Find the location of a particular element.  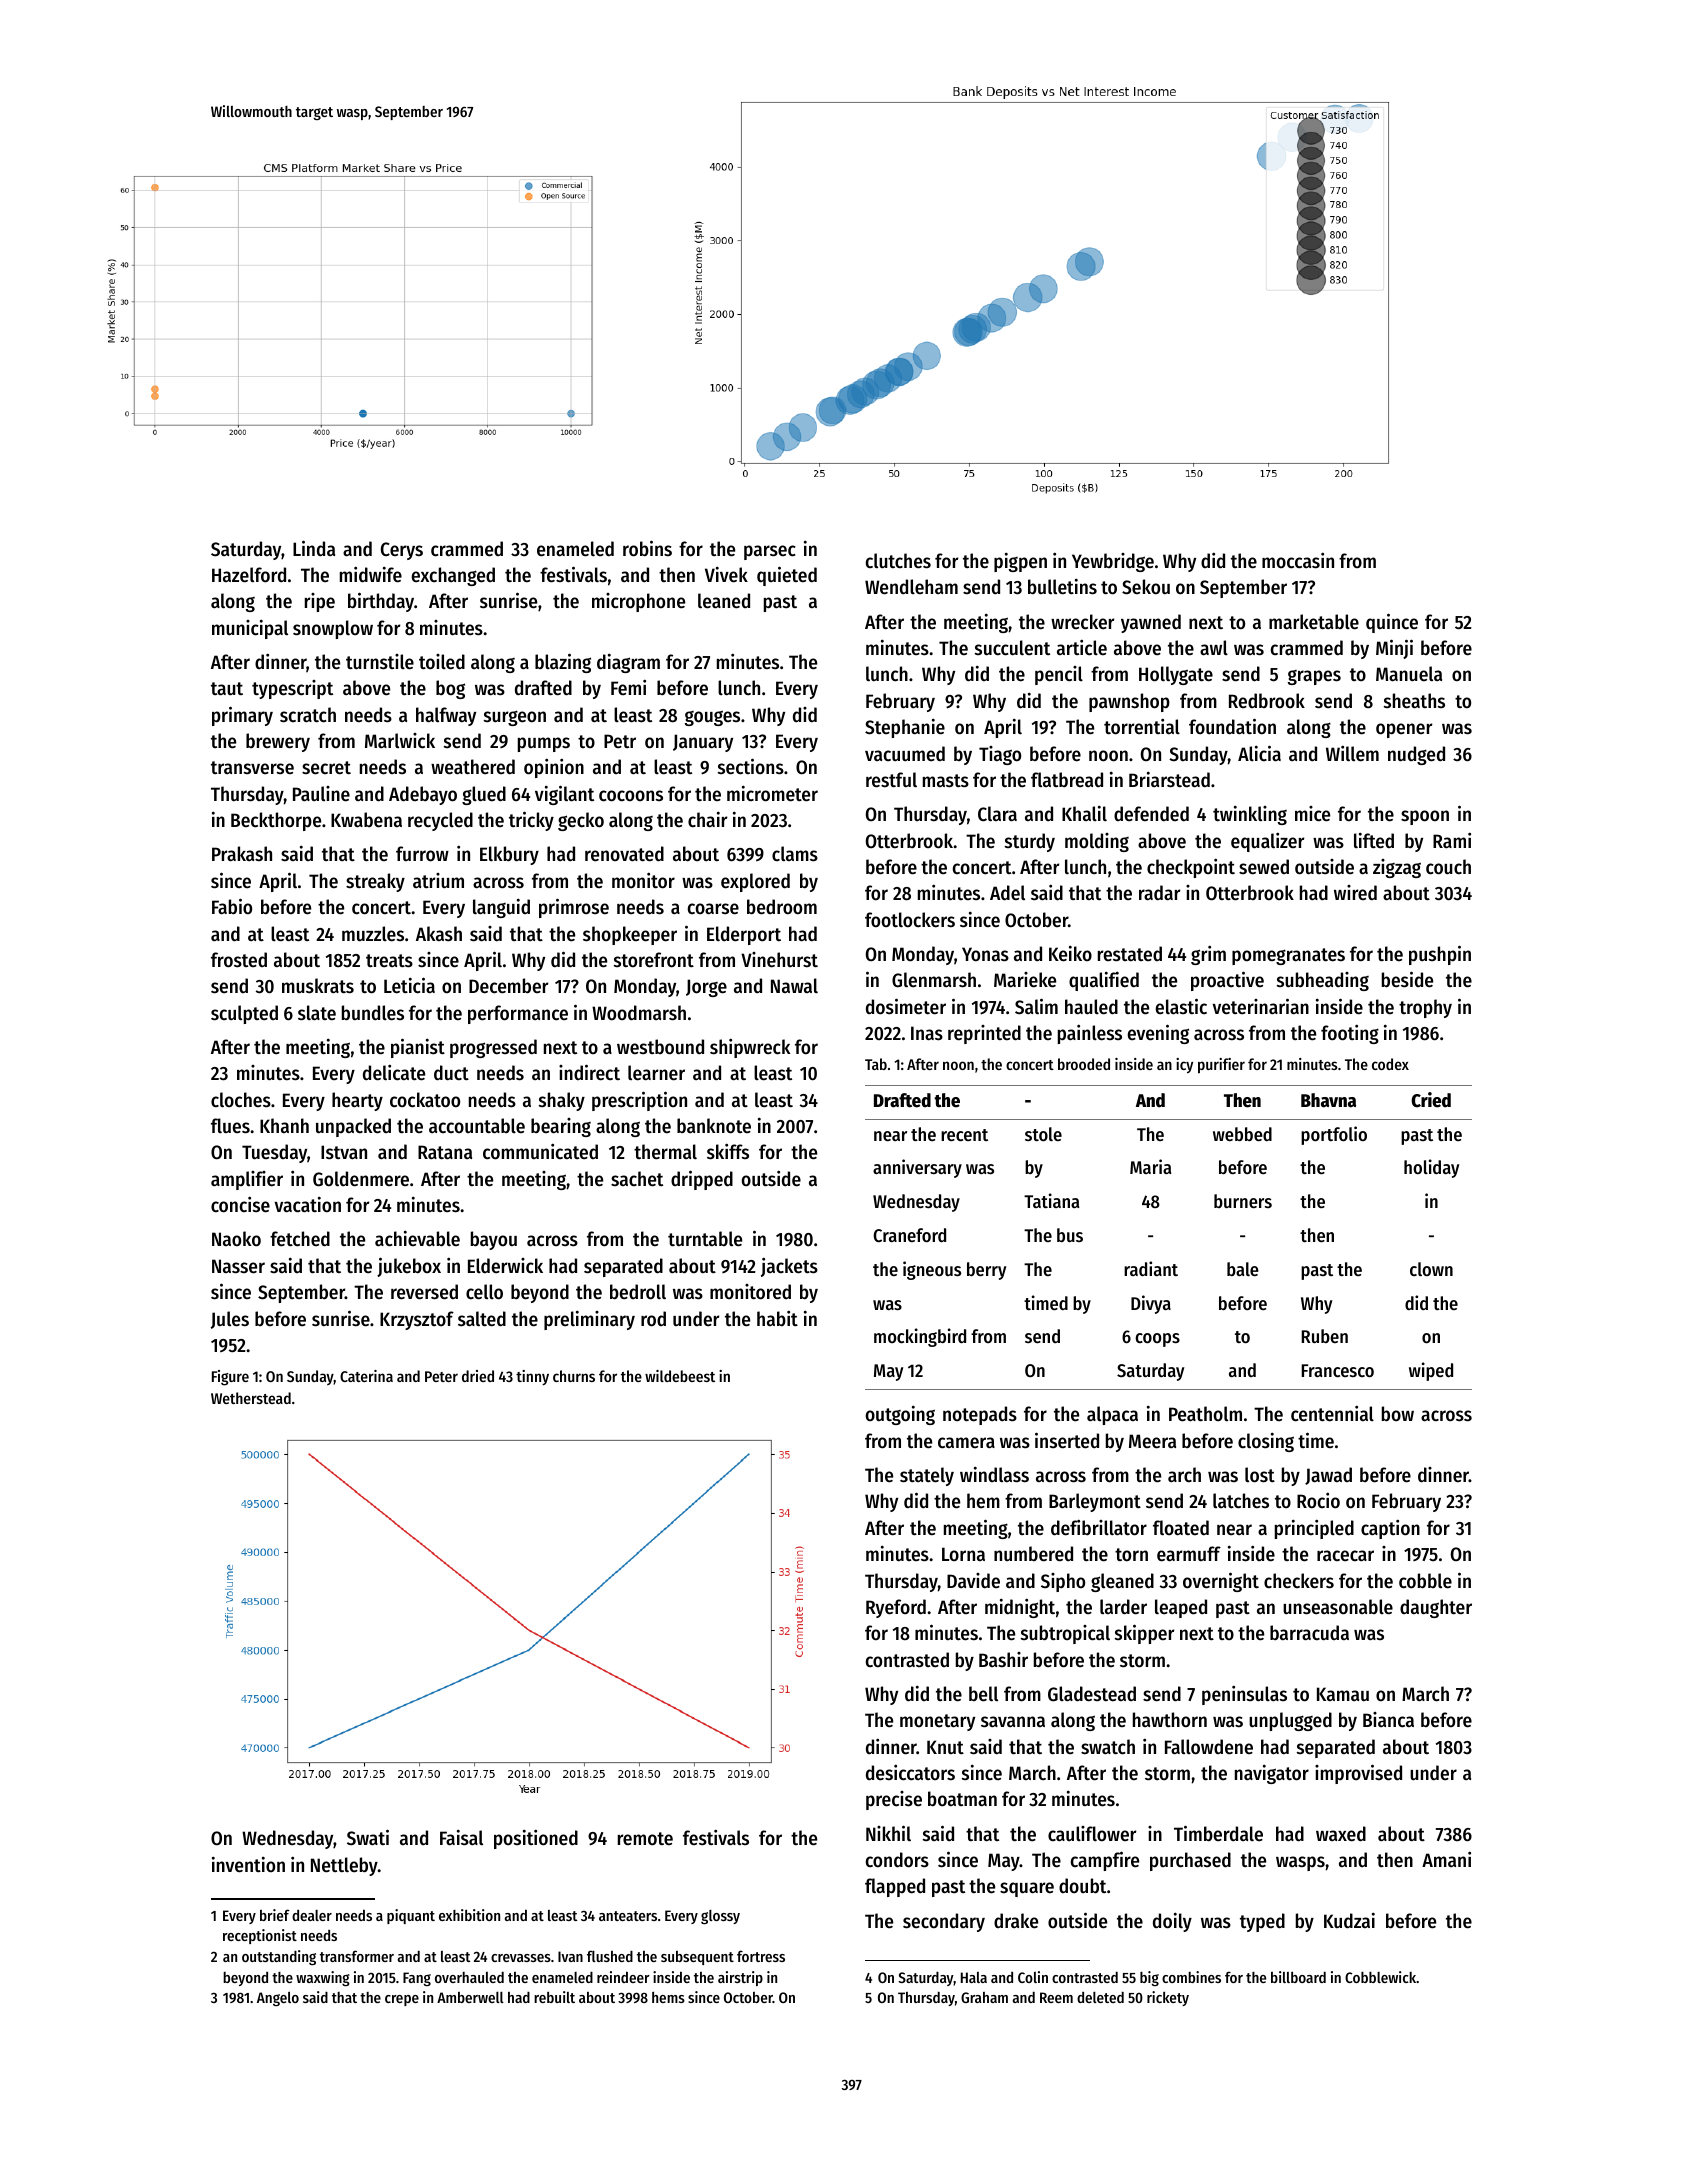

caption is located at coordinates (1390, 1529).
